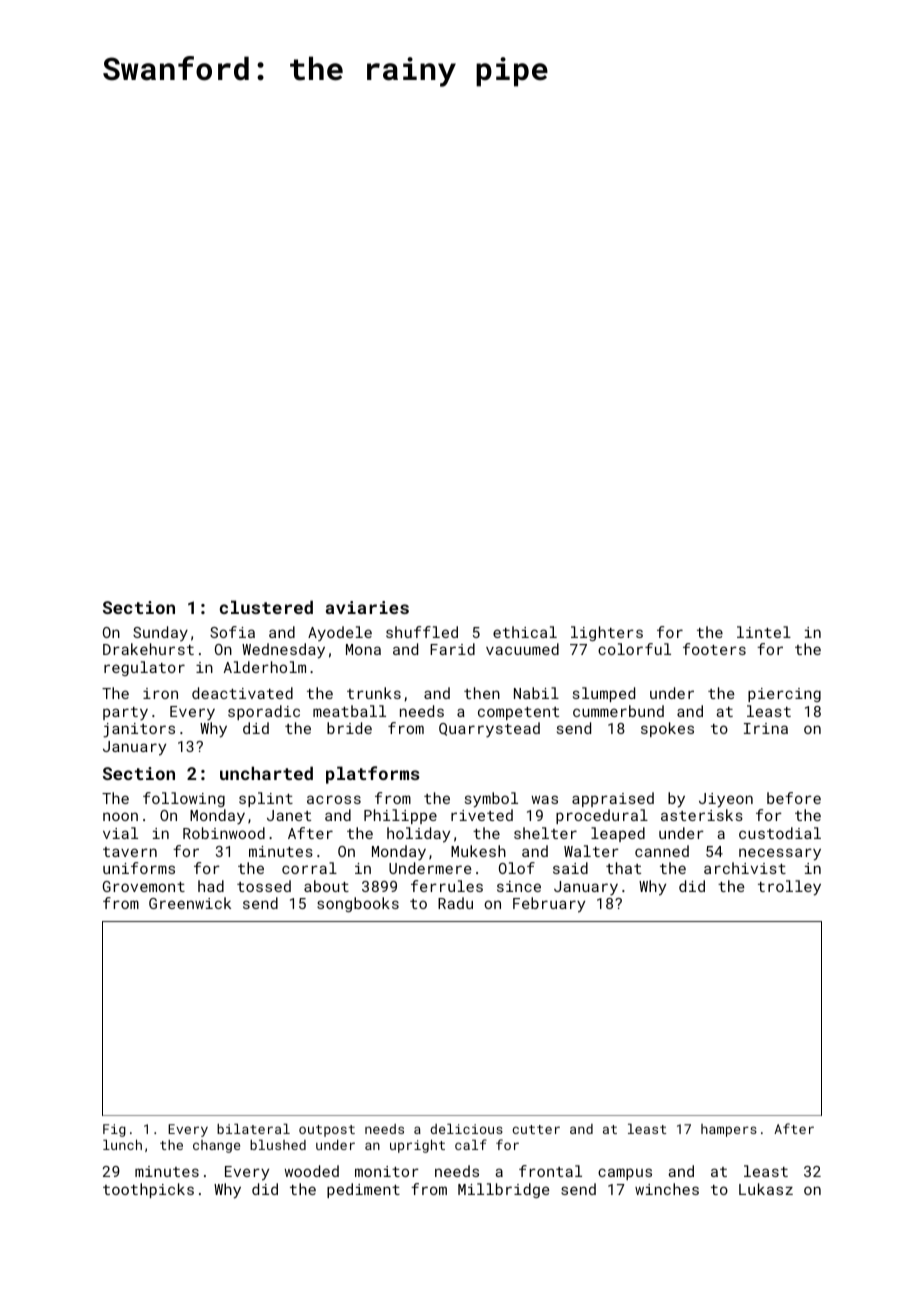  What do you see at coordinates (358, 904) in the page?
I see `songbooks` at bounding box center [358, 904].
